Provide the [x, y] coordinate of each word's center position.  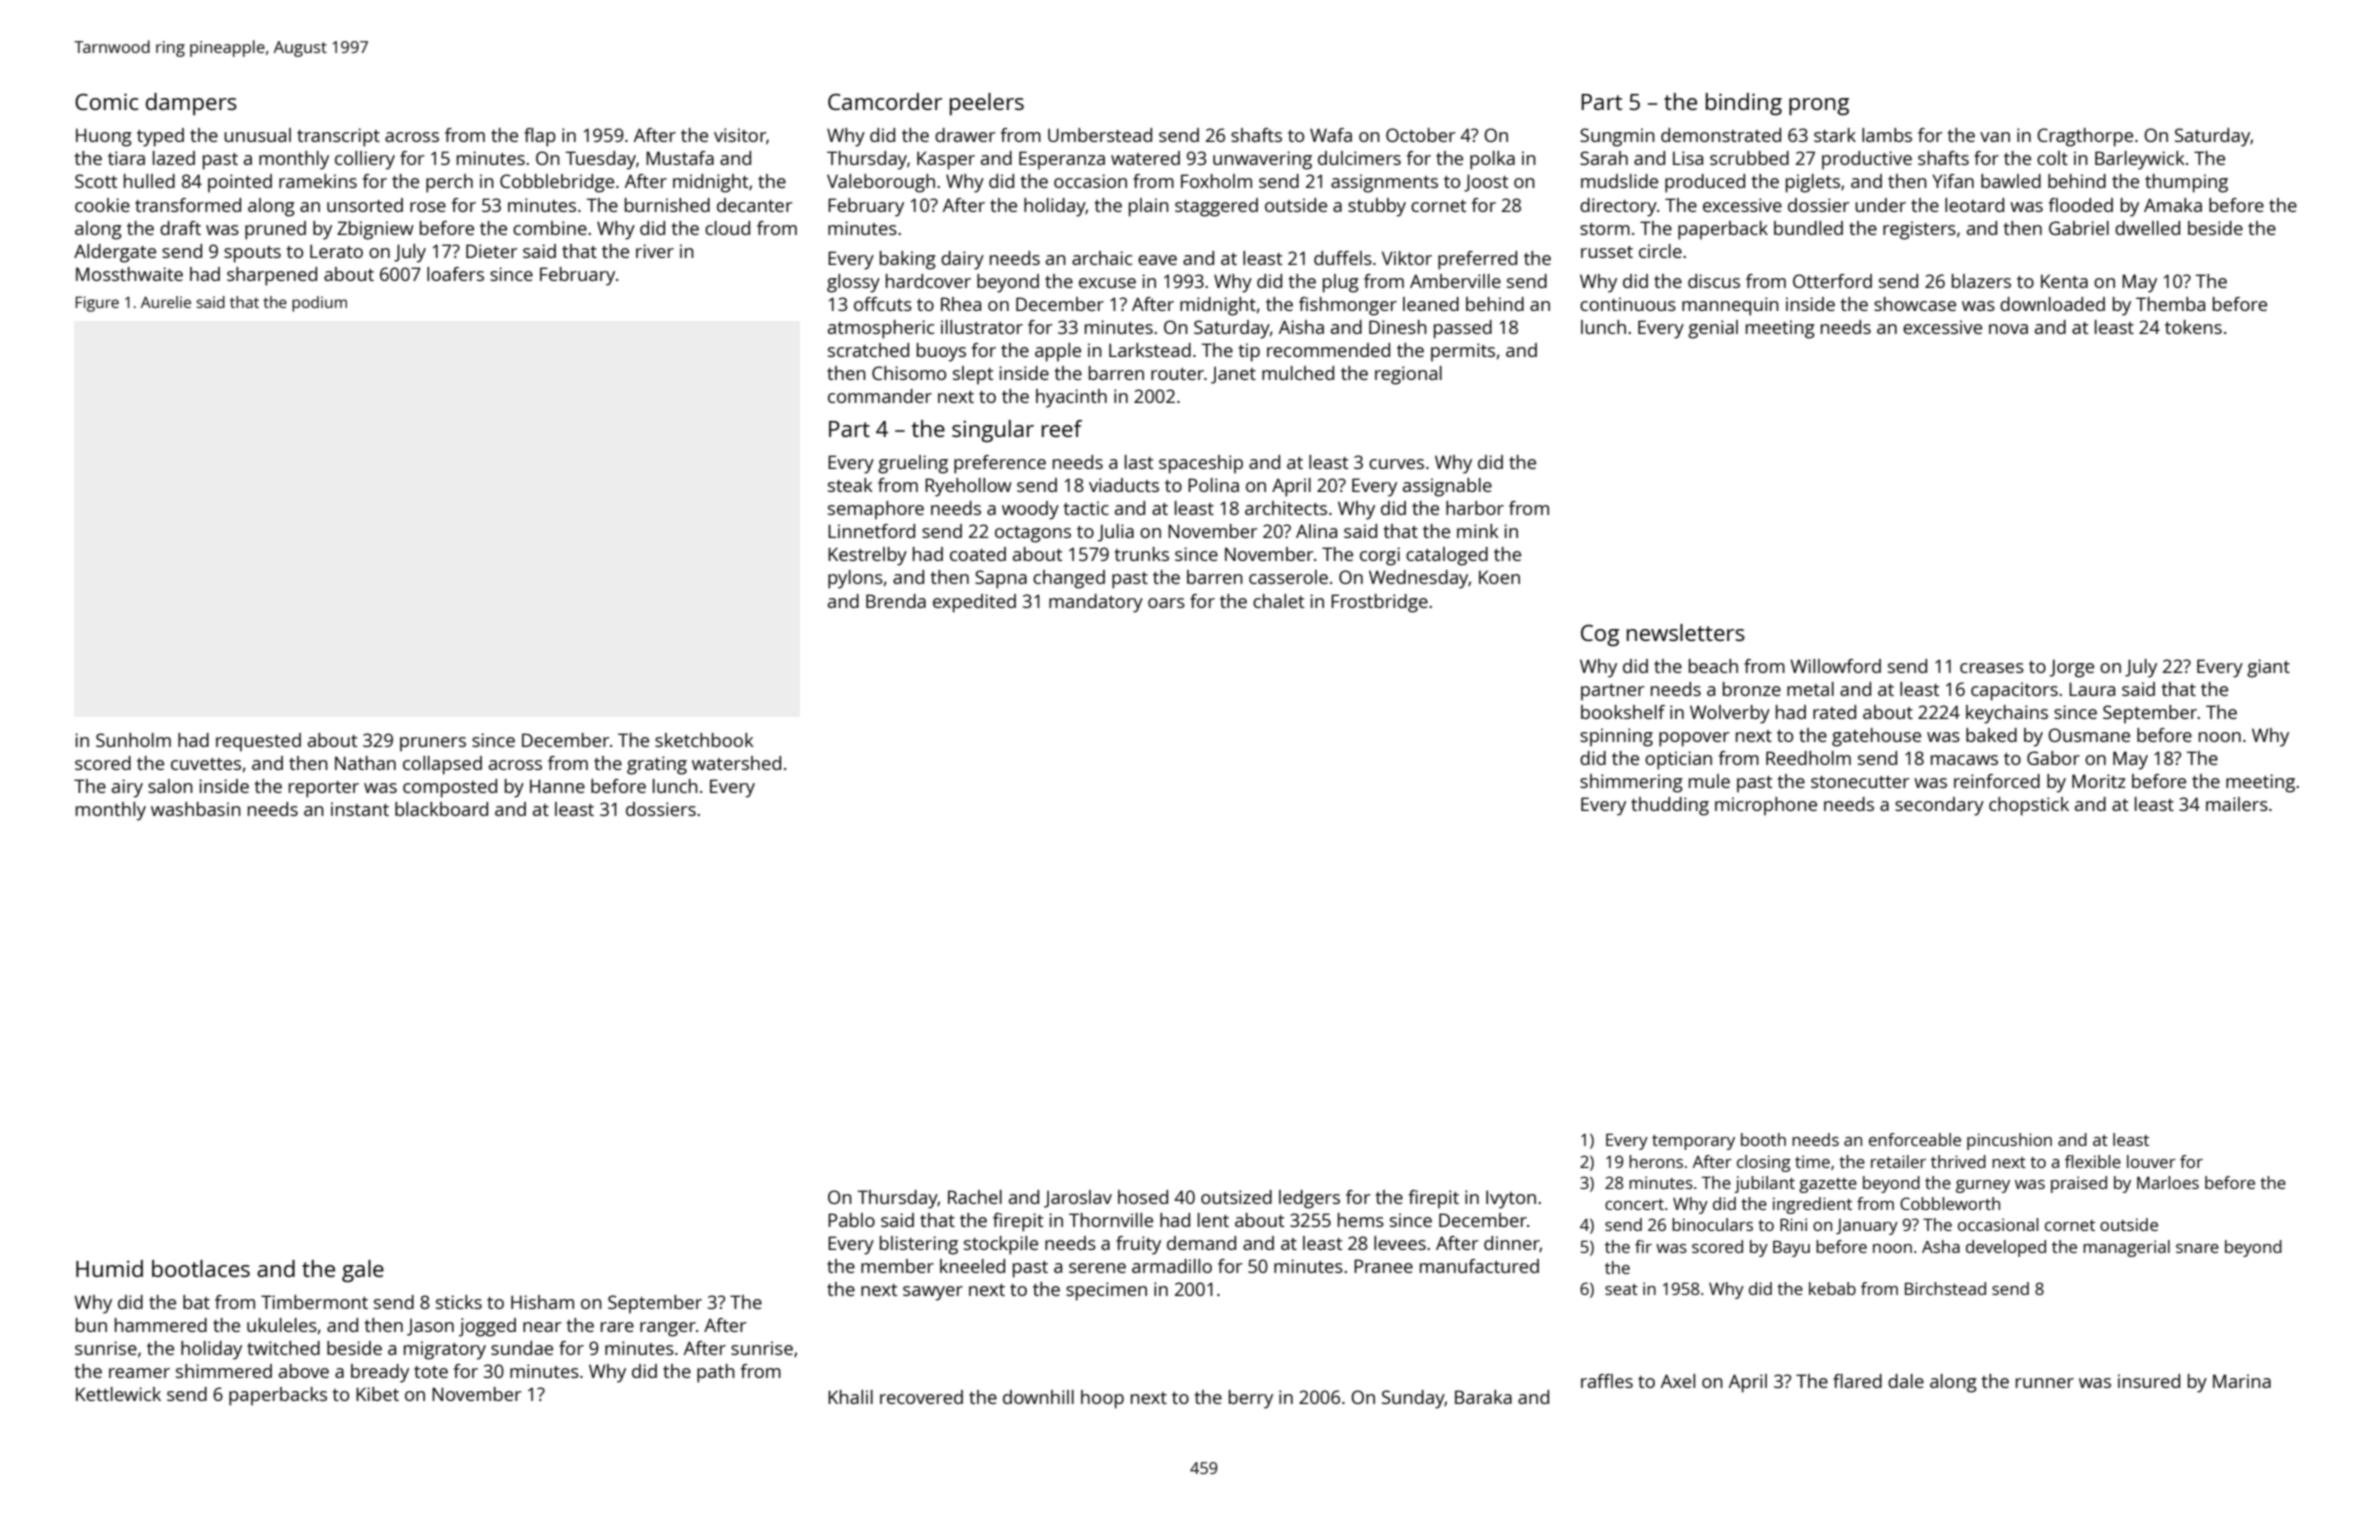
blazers [1981, 281]
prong [1819, 107]
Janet [1233, 375]
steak [850, 485]
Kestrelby [867, 556]
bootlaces [201, 1268]
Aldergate [115, 253]
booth [1763, 1139]
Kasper [946, 160]
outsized [1236, 1197]
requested [258, 742]
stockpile [1001, 1245]
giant [2268, 668]
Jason [430, 1327]
